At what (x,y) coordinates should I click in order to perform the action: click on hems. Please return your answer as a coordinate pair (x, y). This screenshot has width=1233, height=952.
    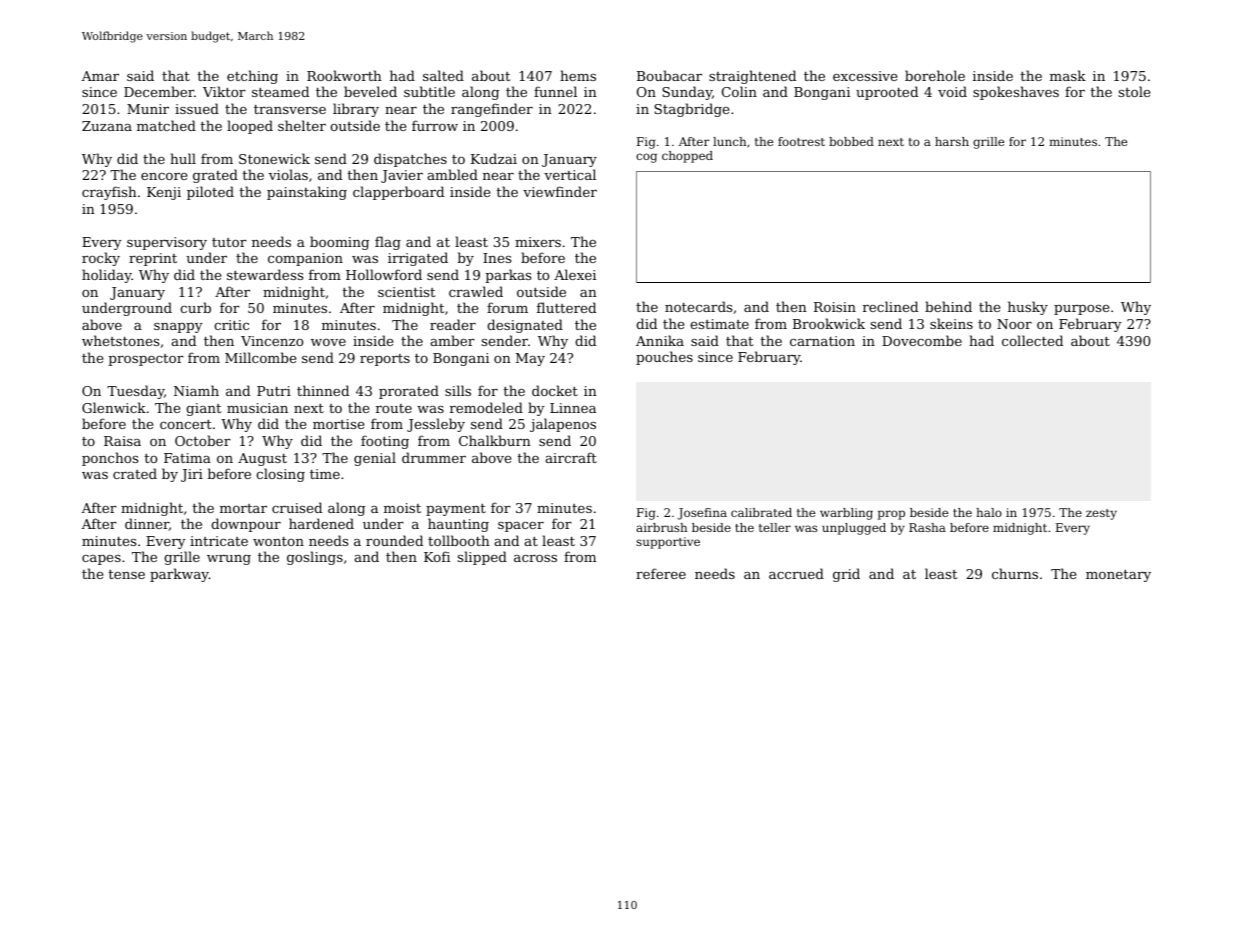
    Looking at the image, I should click on (578, 75).
